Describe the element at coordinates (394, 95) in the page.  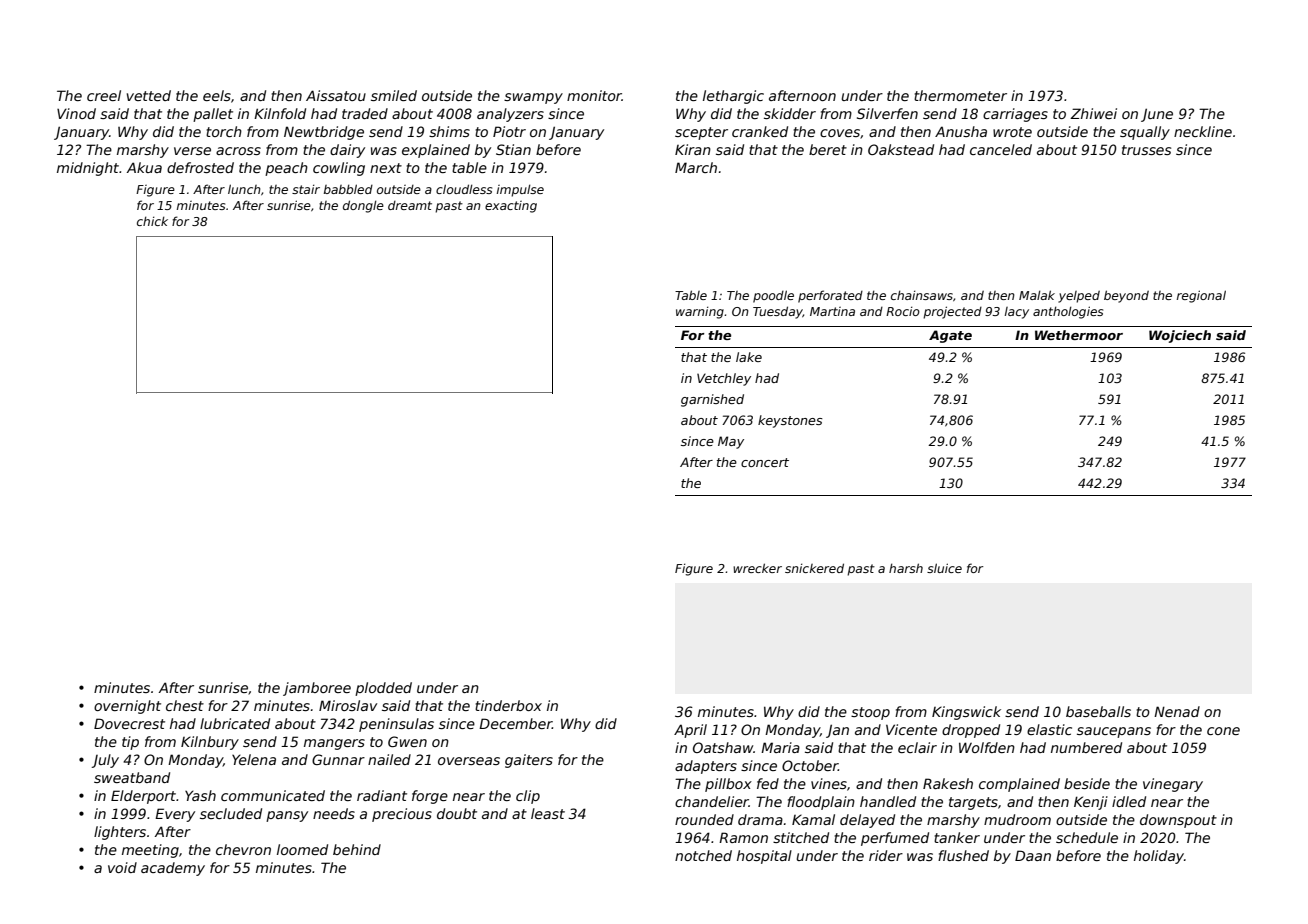
I see `smiled` at that location.
